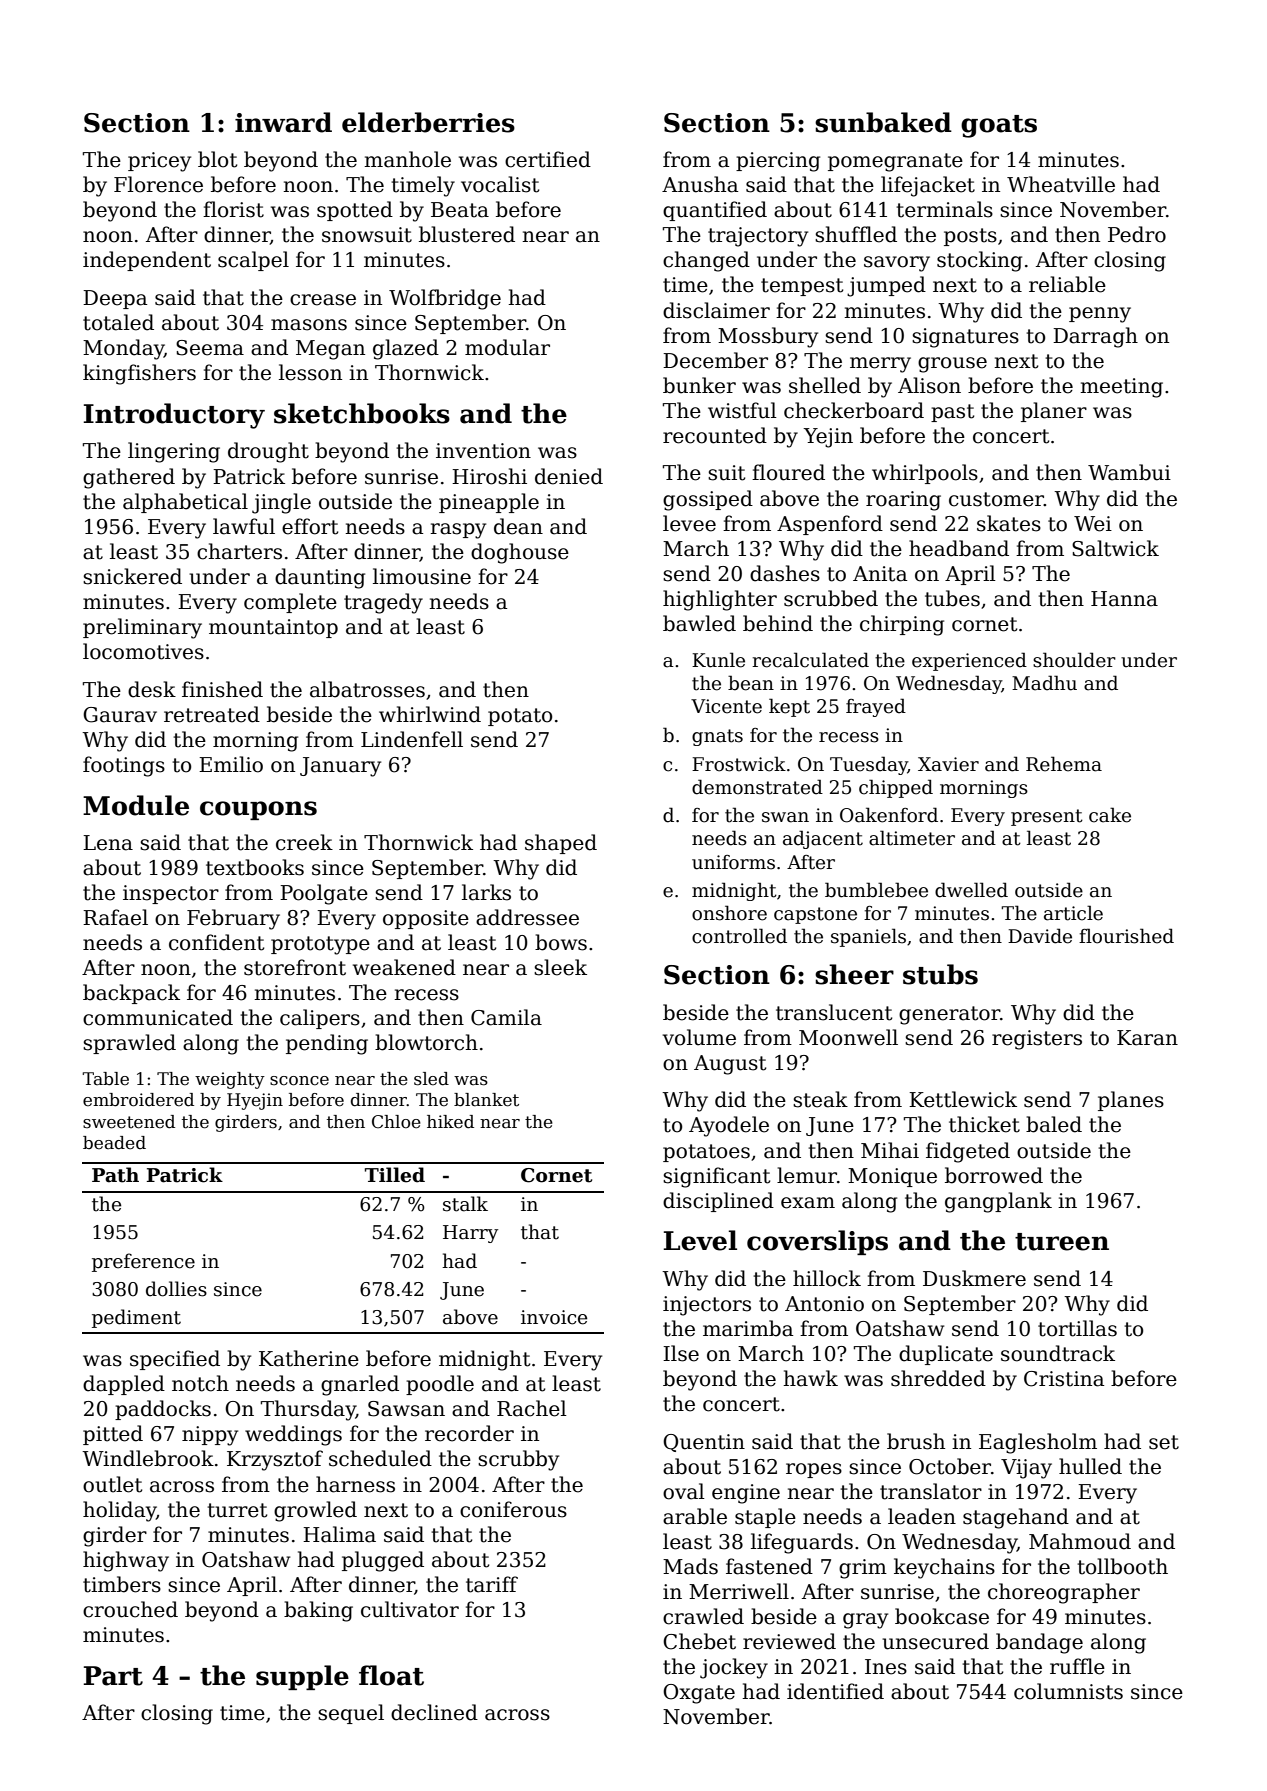 The height and width of the screenshot is (1791, 1267). What do you see at coordinates (275, 1460) in the screenshot?
I see `Krzysztof` at bounding box center [275, 1460].
